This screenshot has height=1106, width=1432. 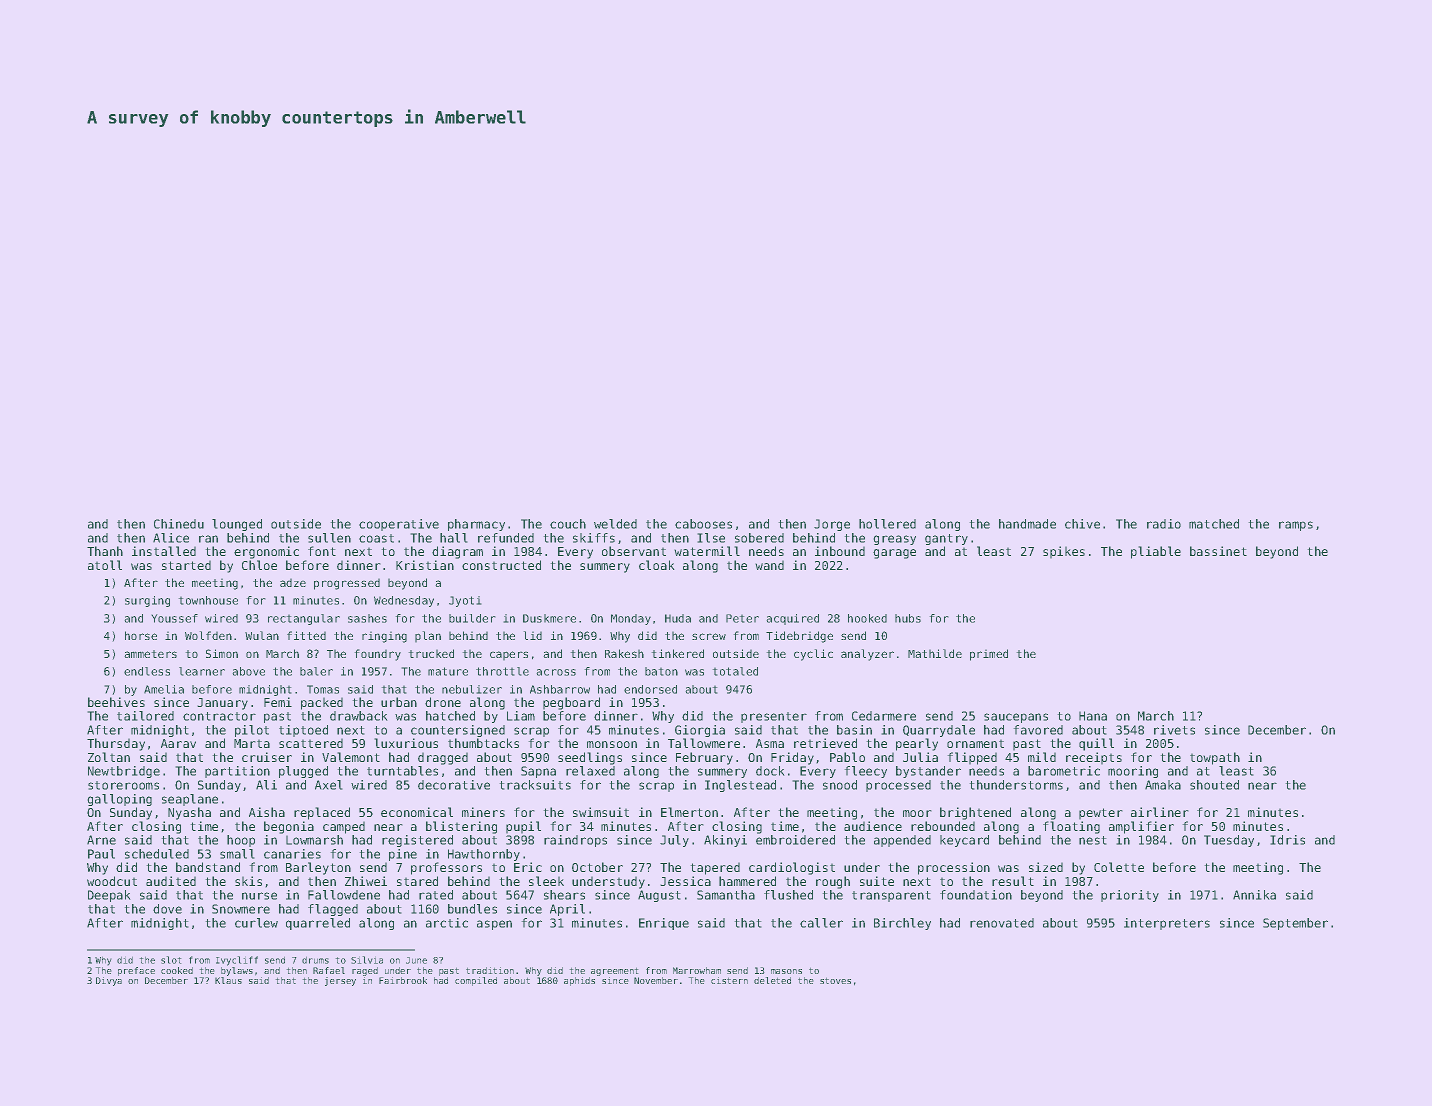 I want to click on Elmerton, so click(x=689, y=812).
